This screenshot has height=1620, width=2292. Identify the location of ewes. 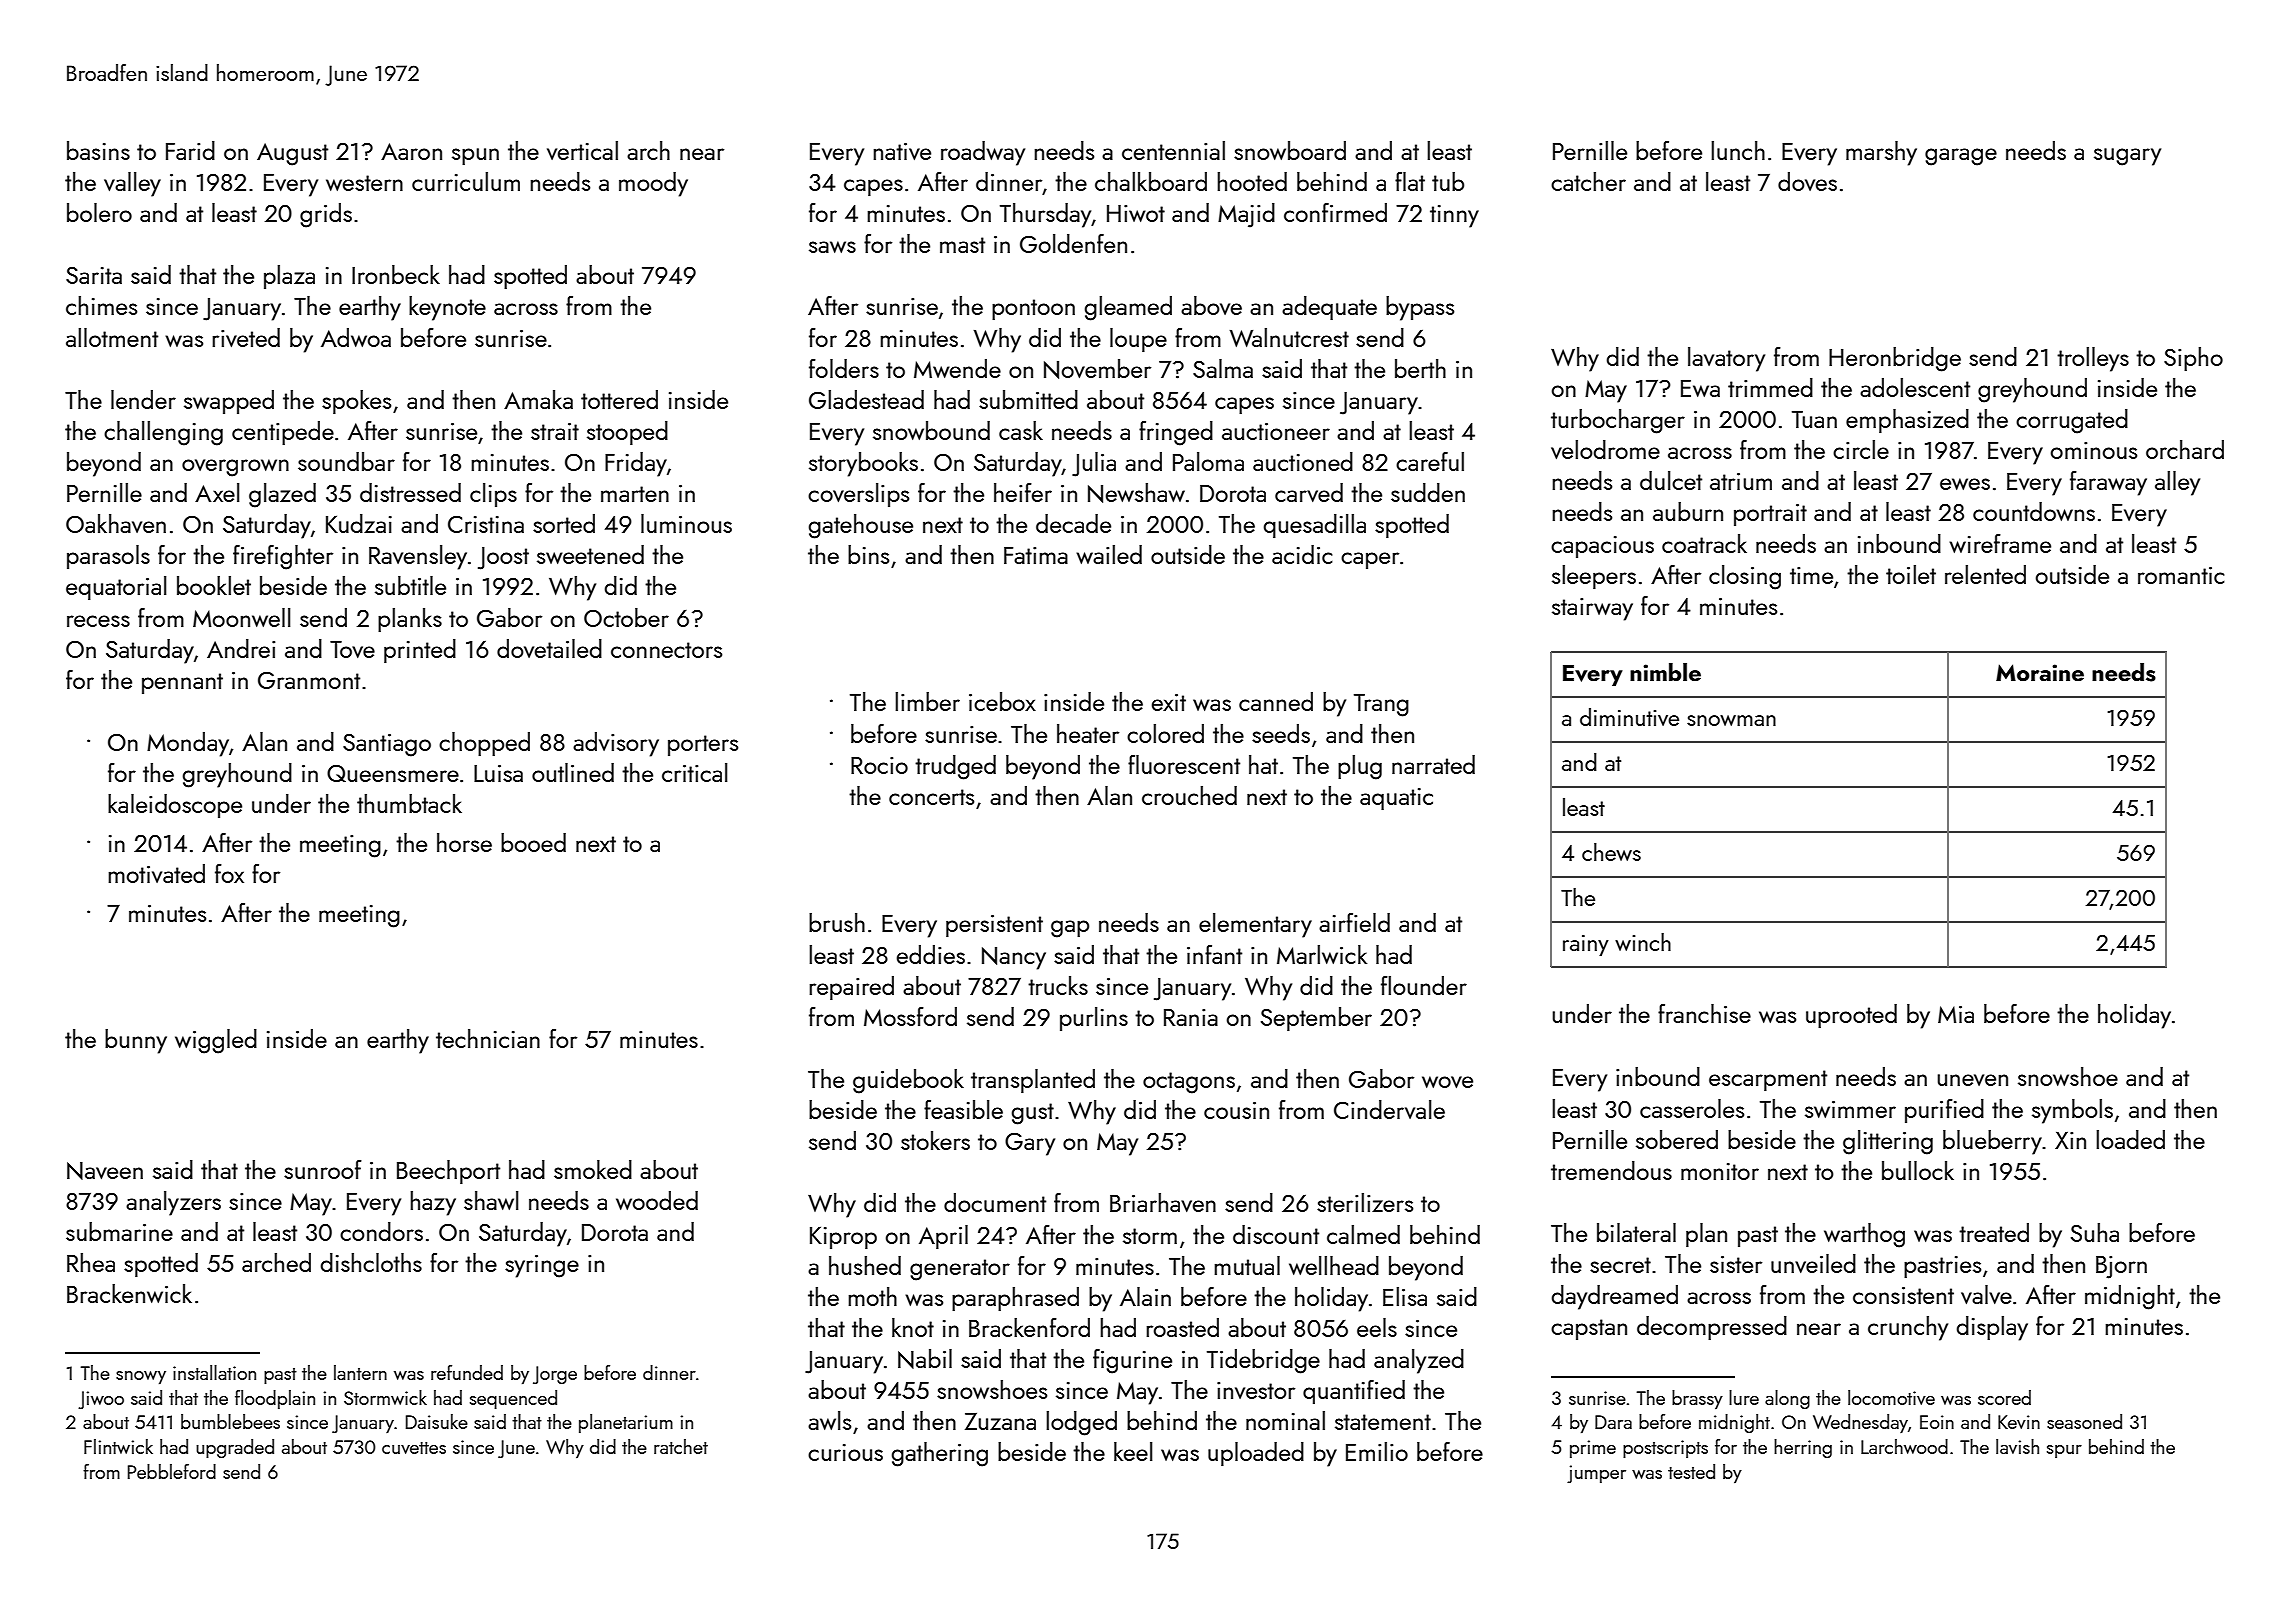
(1965, 484).
